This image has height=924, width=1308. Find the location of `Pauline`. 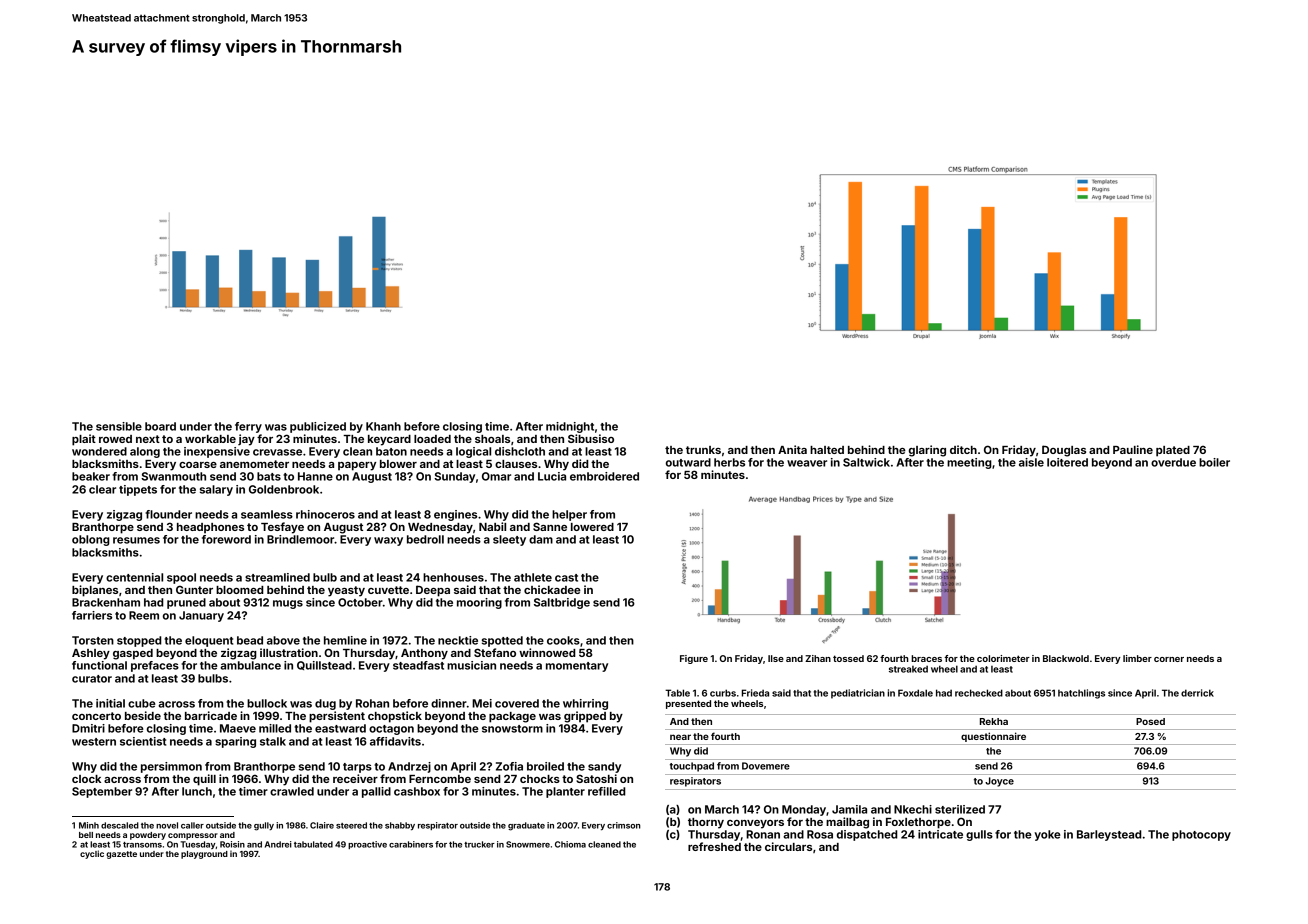

Pauline is located at coordinates (1133, 449).
